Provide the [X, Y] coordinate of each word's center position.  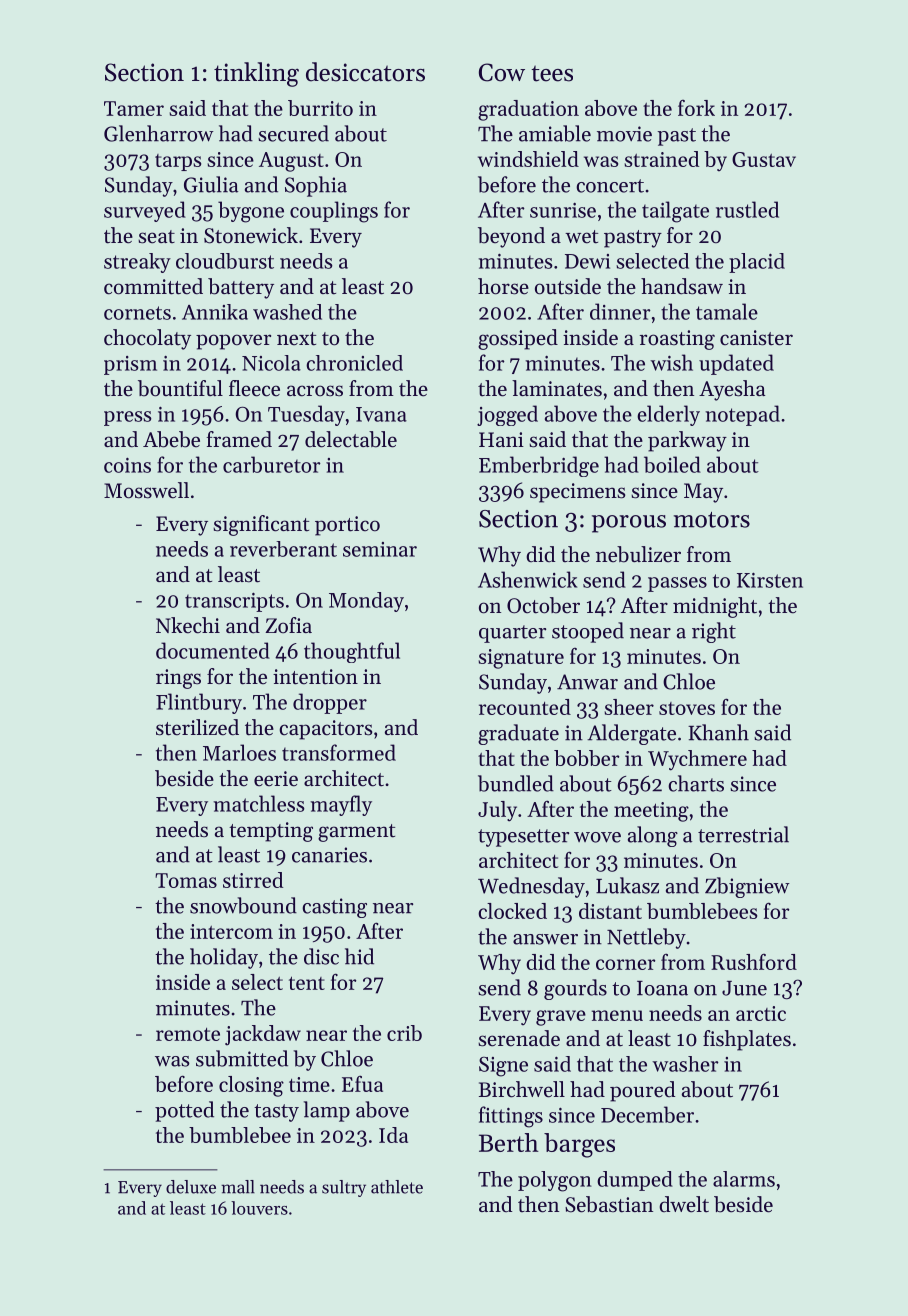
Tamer [134, 108]
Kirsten [770, 580]
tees [552, 73]
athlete [397, 1187]
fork [696, 108]
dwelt [684, 1204]
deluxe [191, 1187]
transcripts [234, 602]
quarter [512, 634]
